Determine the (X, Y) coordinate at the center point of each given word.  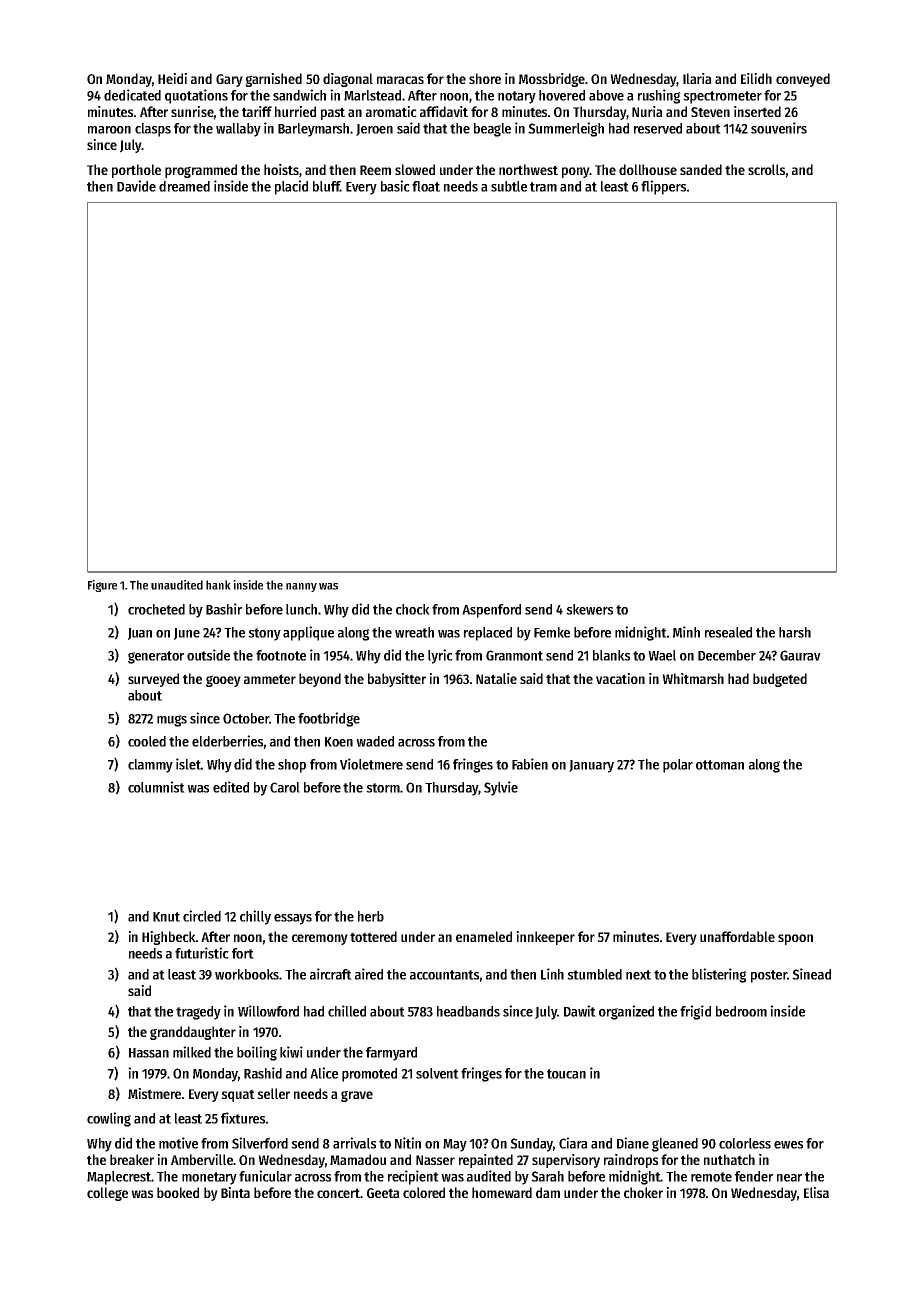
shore (485, 78)
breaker (132, 1159)
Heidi (172, 78)
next (638, 975)
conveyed (803, 80)
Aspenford (491, 611)
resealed (728, 632)
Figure (102, 586)
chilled (347, 1011)
